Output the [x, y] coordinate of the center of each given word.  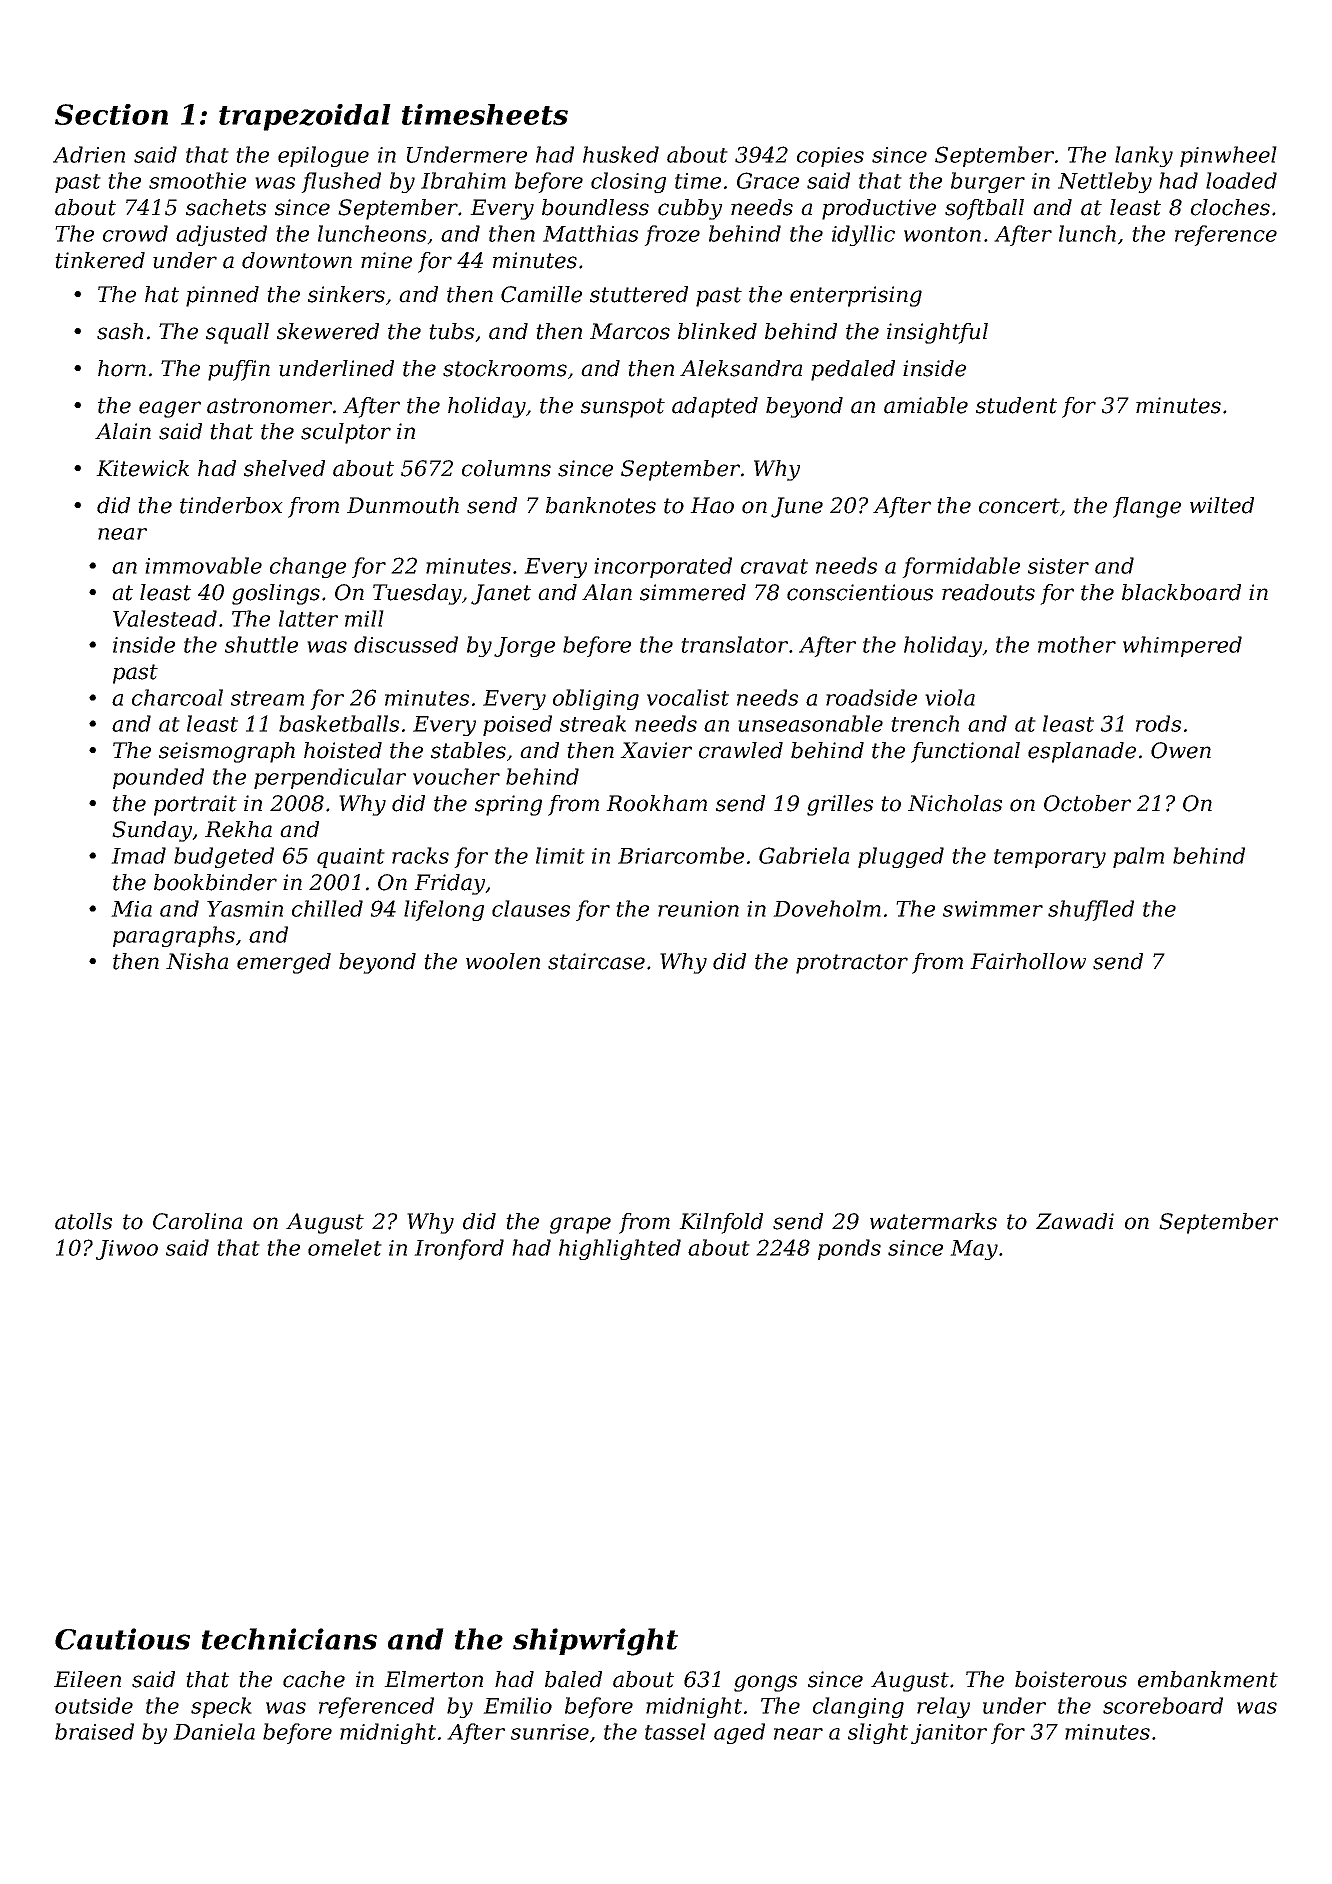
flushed [341, 182]
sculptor [346, 433]
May [974, 1250]
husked [621, 154]
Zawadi [1075, 1221]
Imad [138, 855]
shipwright [595, 1642]
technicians [289, 1639]
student [1016, 405]
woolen [503, 961]
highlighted [620, 1249]
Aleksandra [741, 368]
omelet [345, 1247]
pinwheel [1228, 156]
